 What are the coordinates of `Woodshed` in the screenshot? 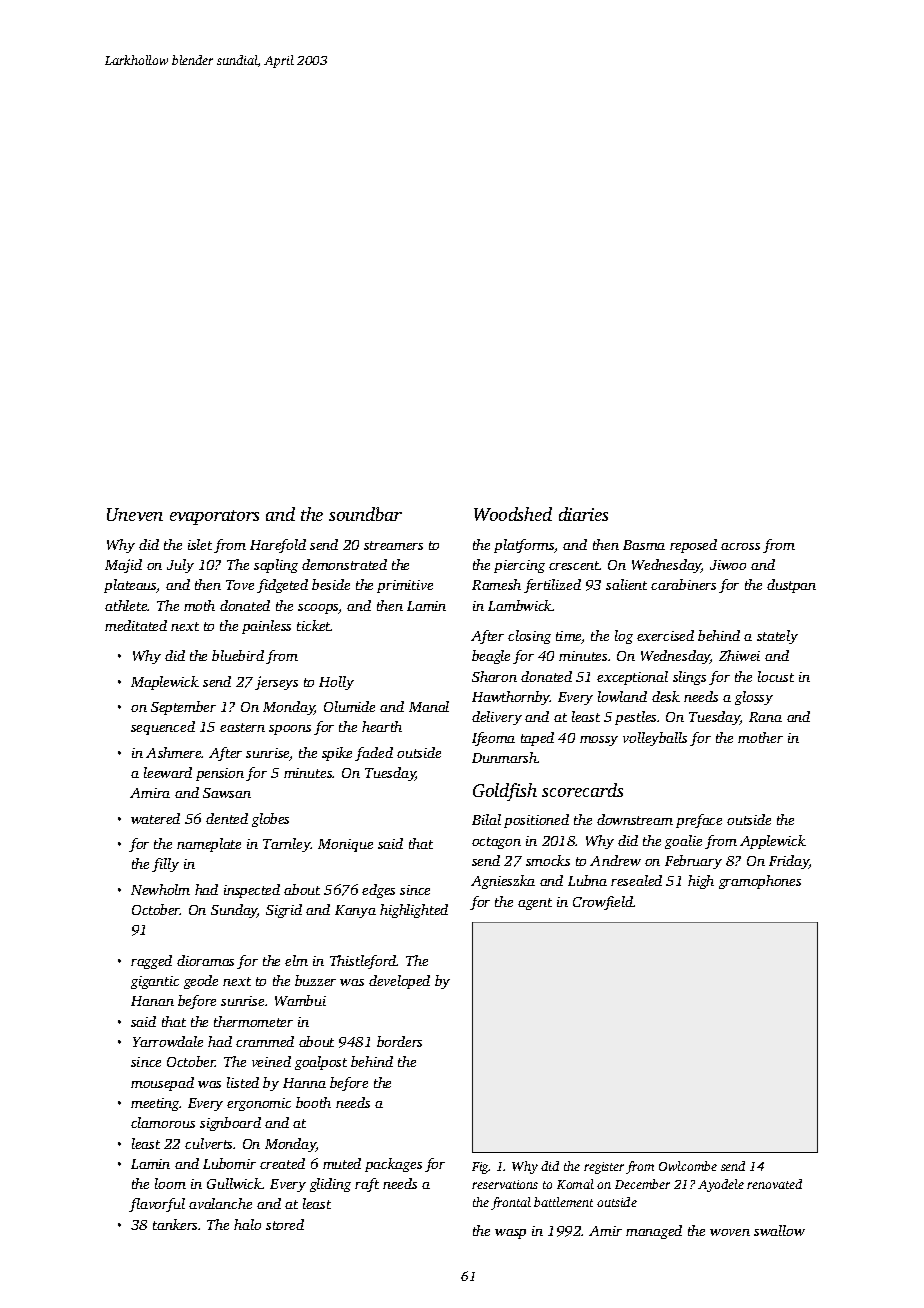 It's located at (513, 514).
